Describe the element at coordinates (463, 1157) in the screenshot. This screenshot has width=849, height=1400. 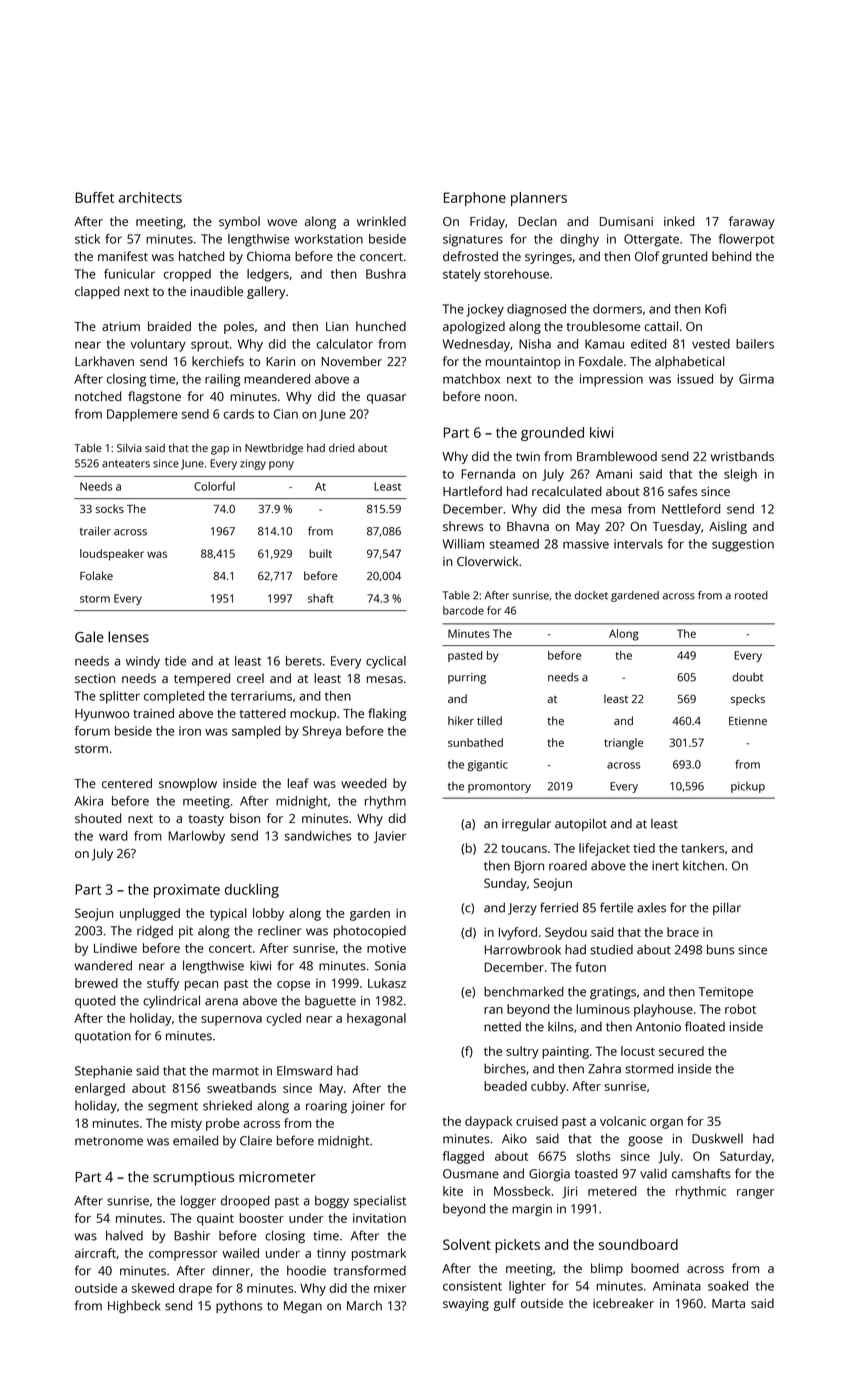
I see `flagged` at that location.
